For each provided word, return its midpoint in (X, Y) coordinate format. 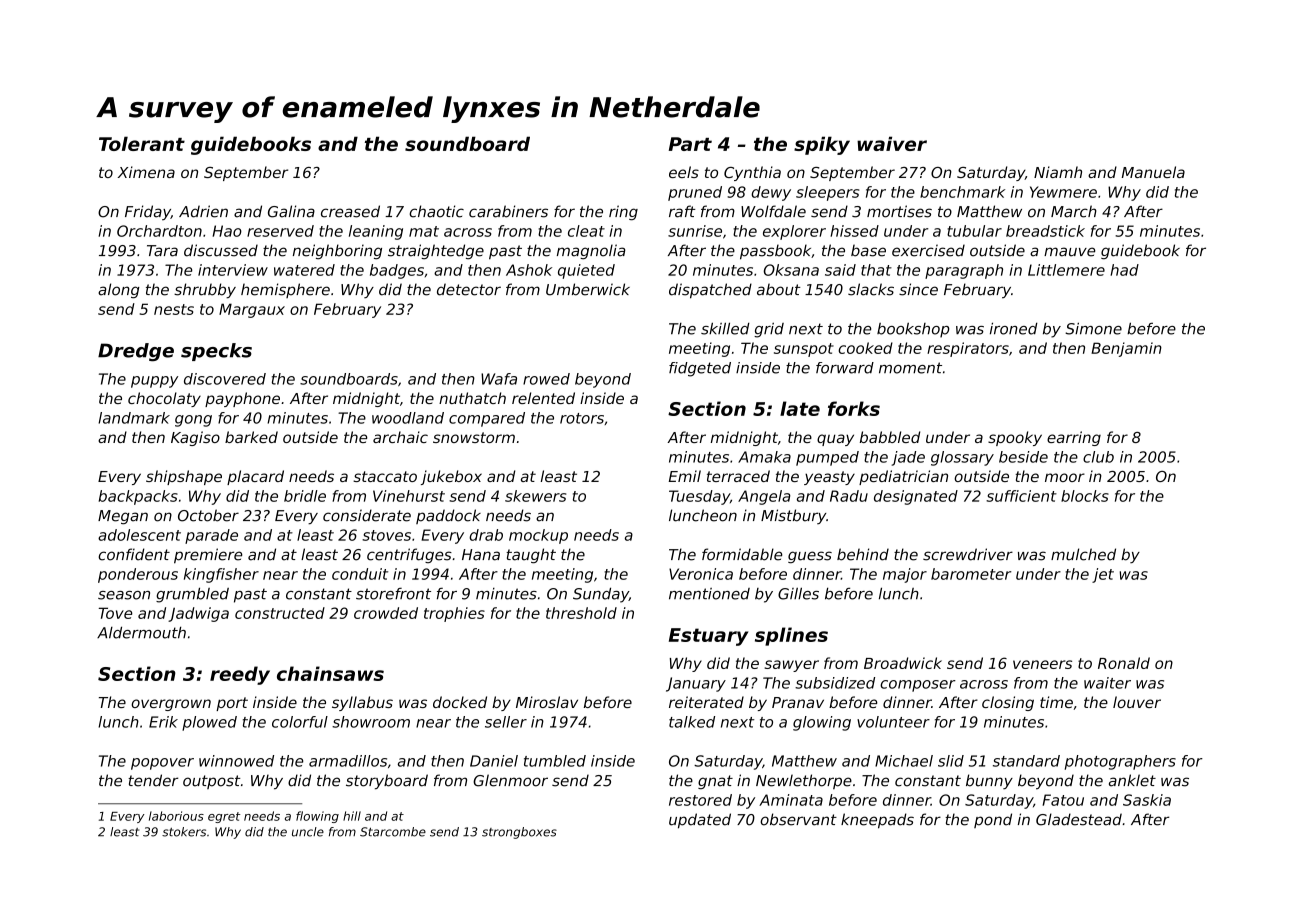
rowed (546, 379)
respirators (968, 349)
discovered (225, 379)
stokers (184, 832)
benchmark (962, 192)
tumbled (555, 761)
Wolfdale (773, 211)
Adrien (203, 211)
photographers (1120, 762)
